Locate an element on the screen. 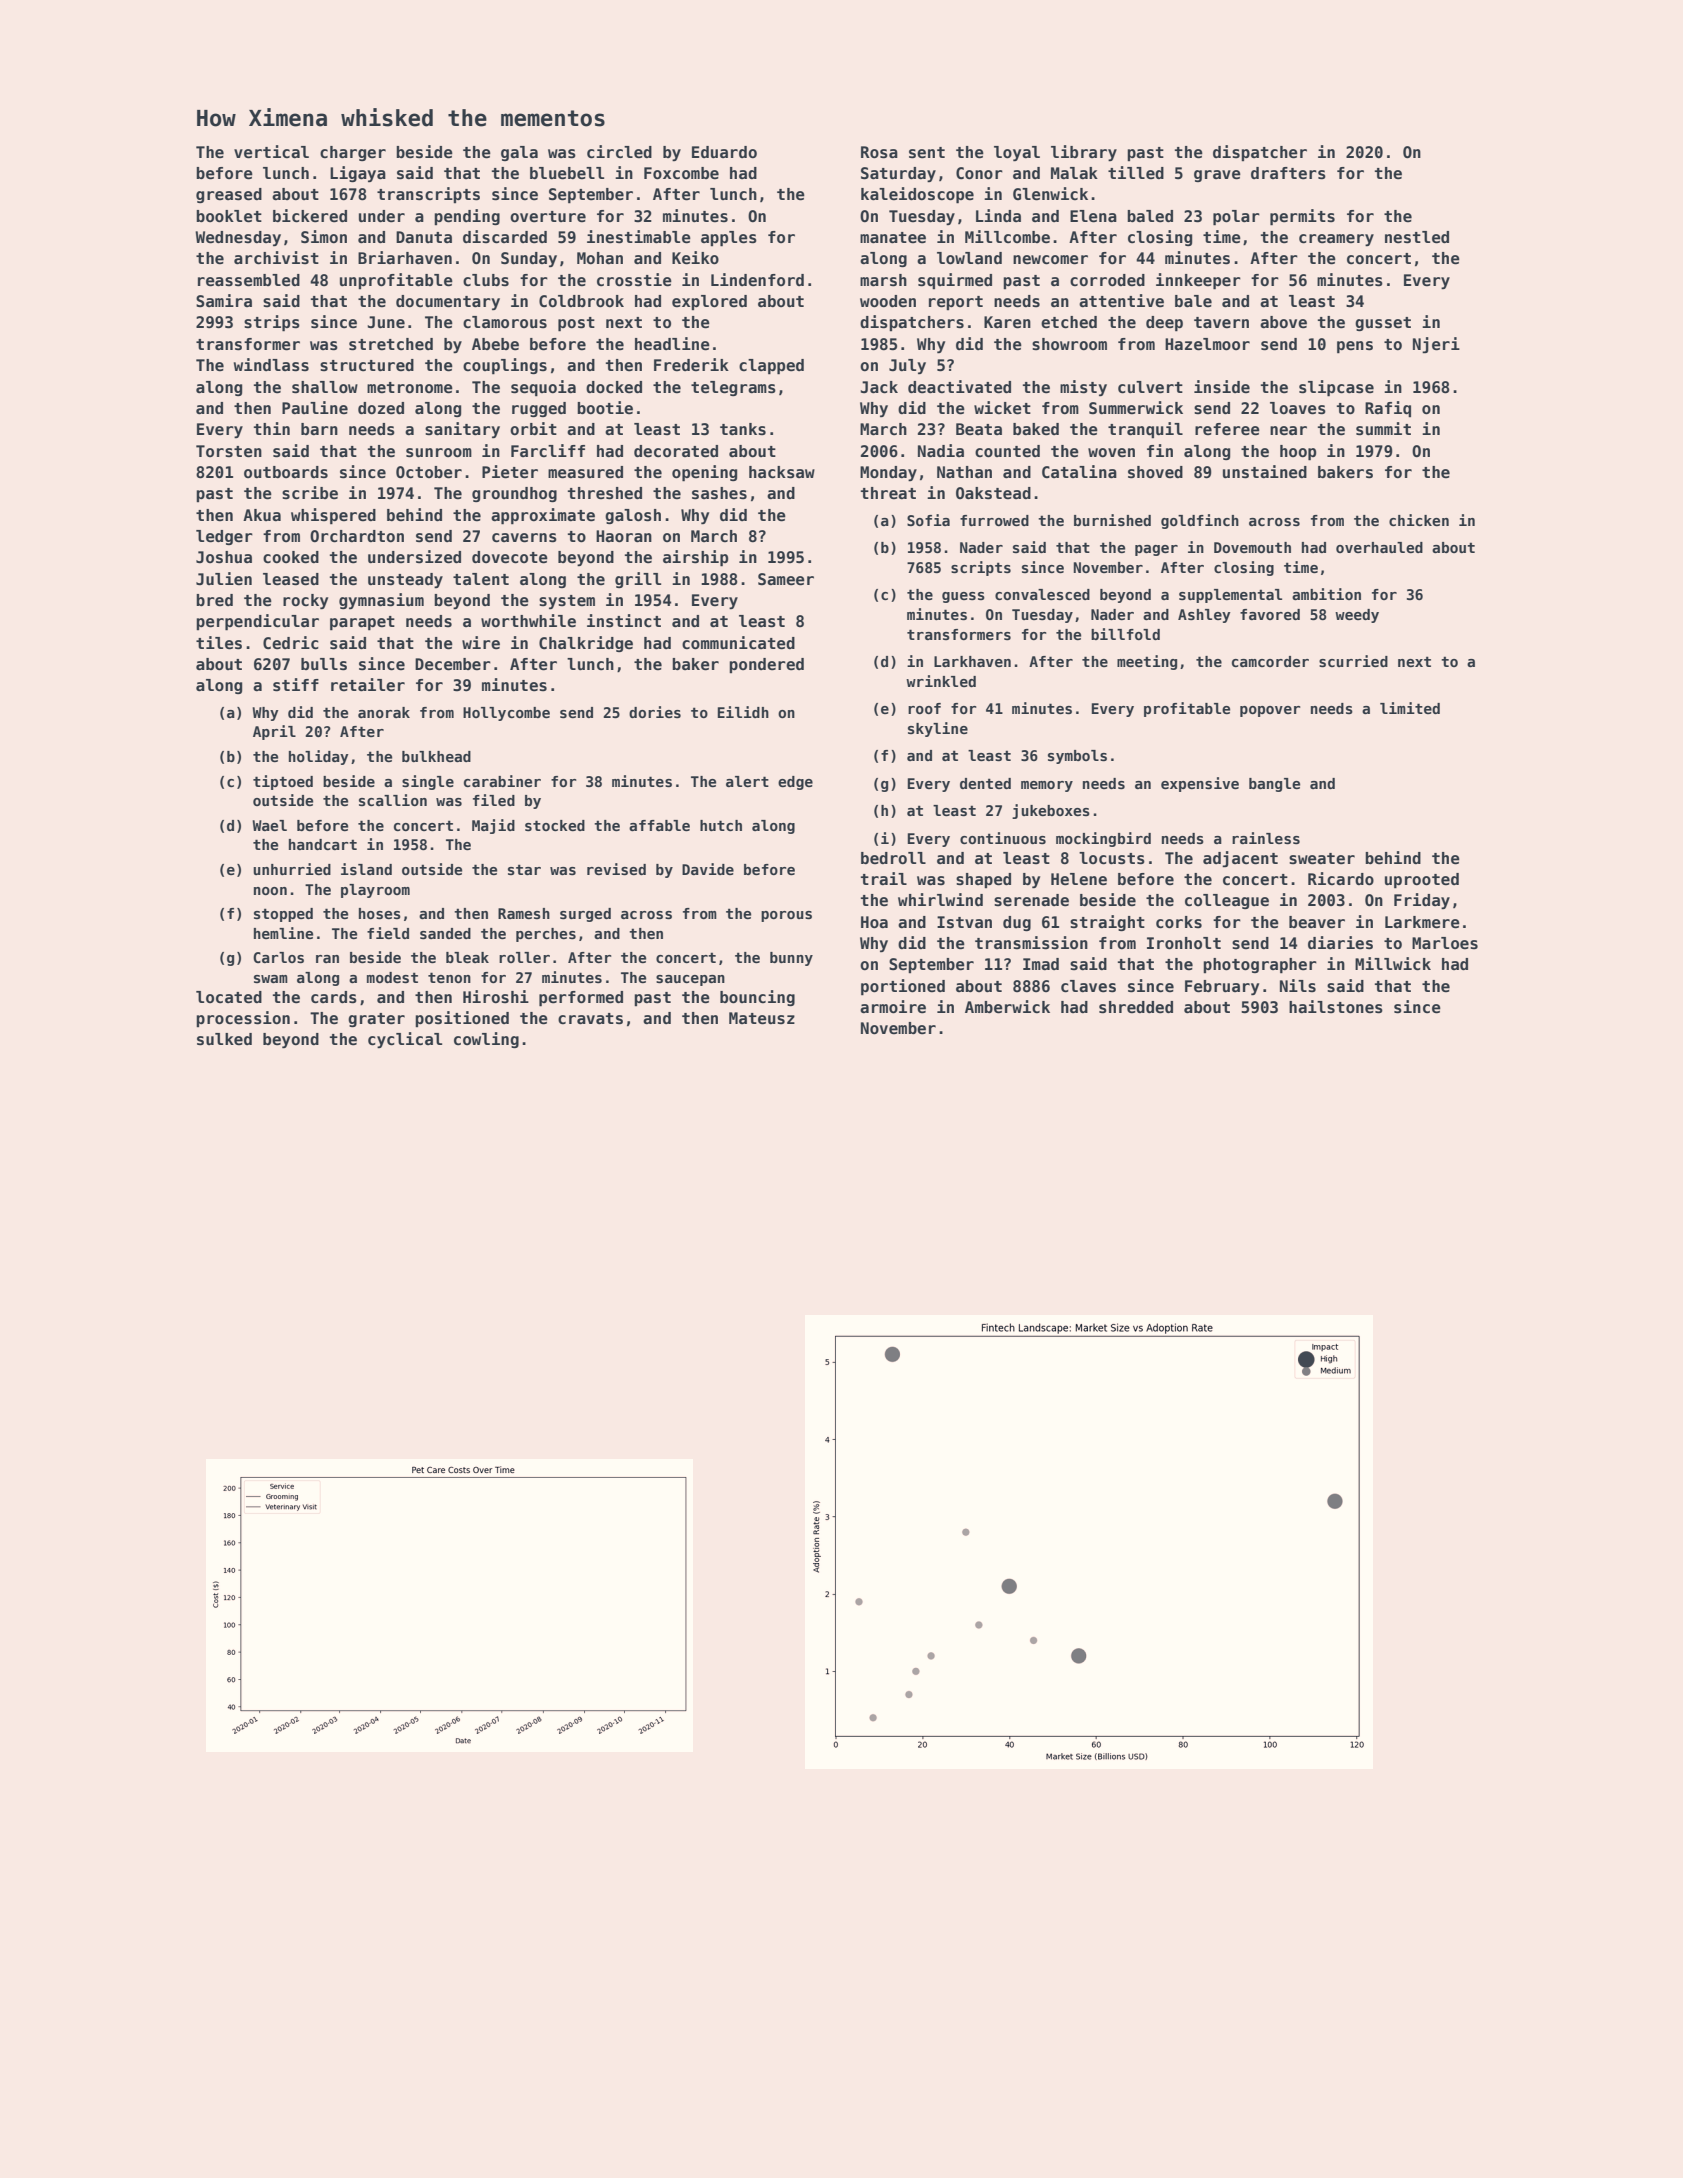 Image resolution: width=1683 pixels, height=2178 pixels. clubs is located at coordinates (486, 280).
